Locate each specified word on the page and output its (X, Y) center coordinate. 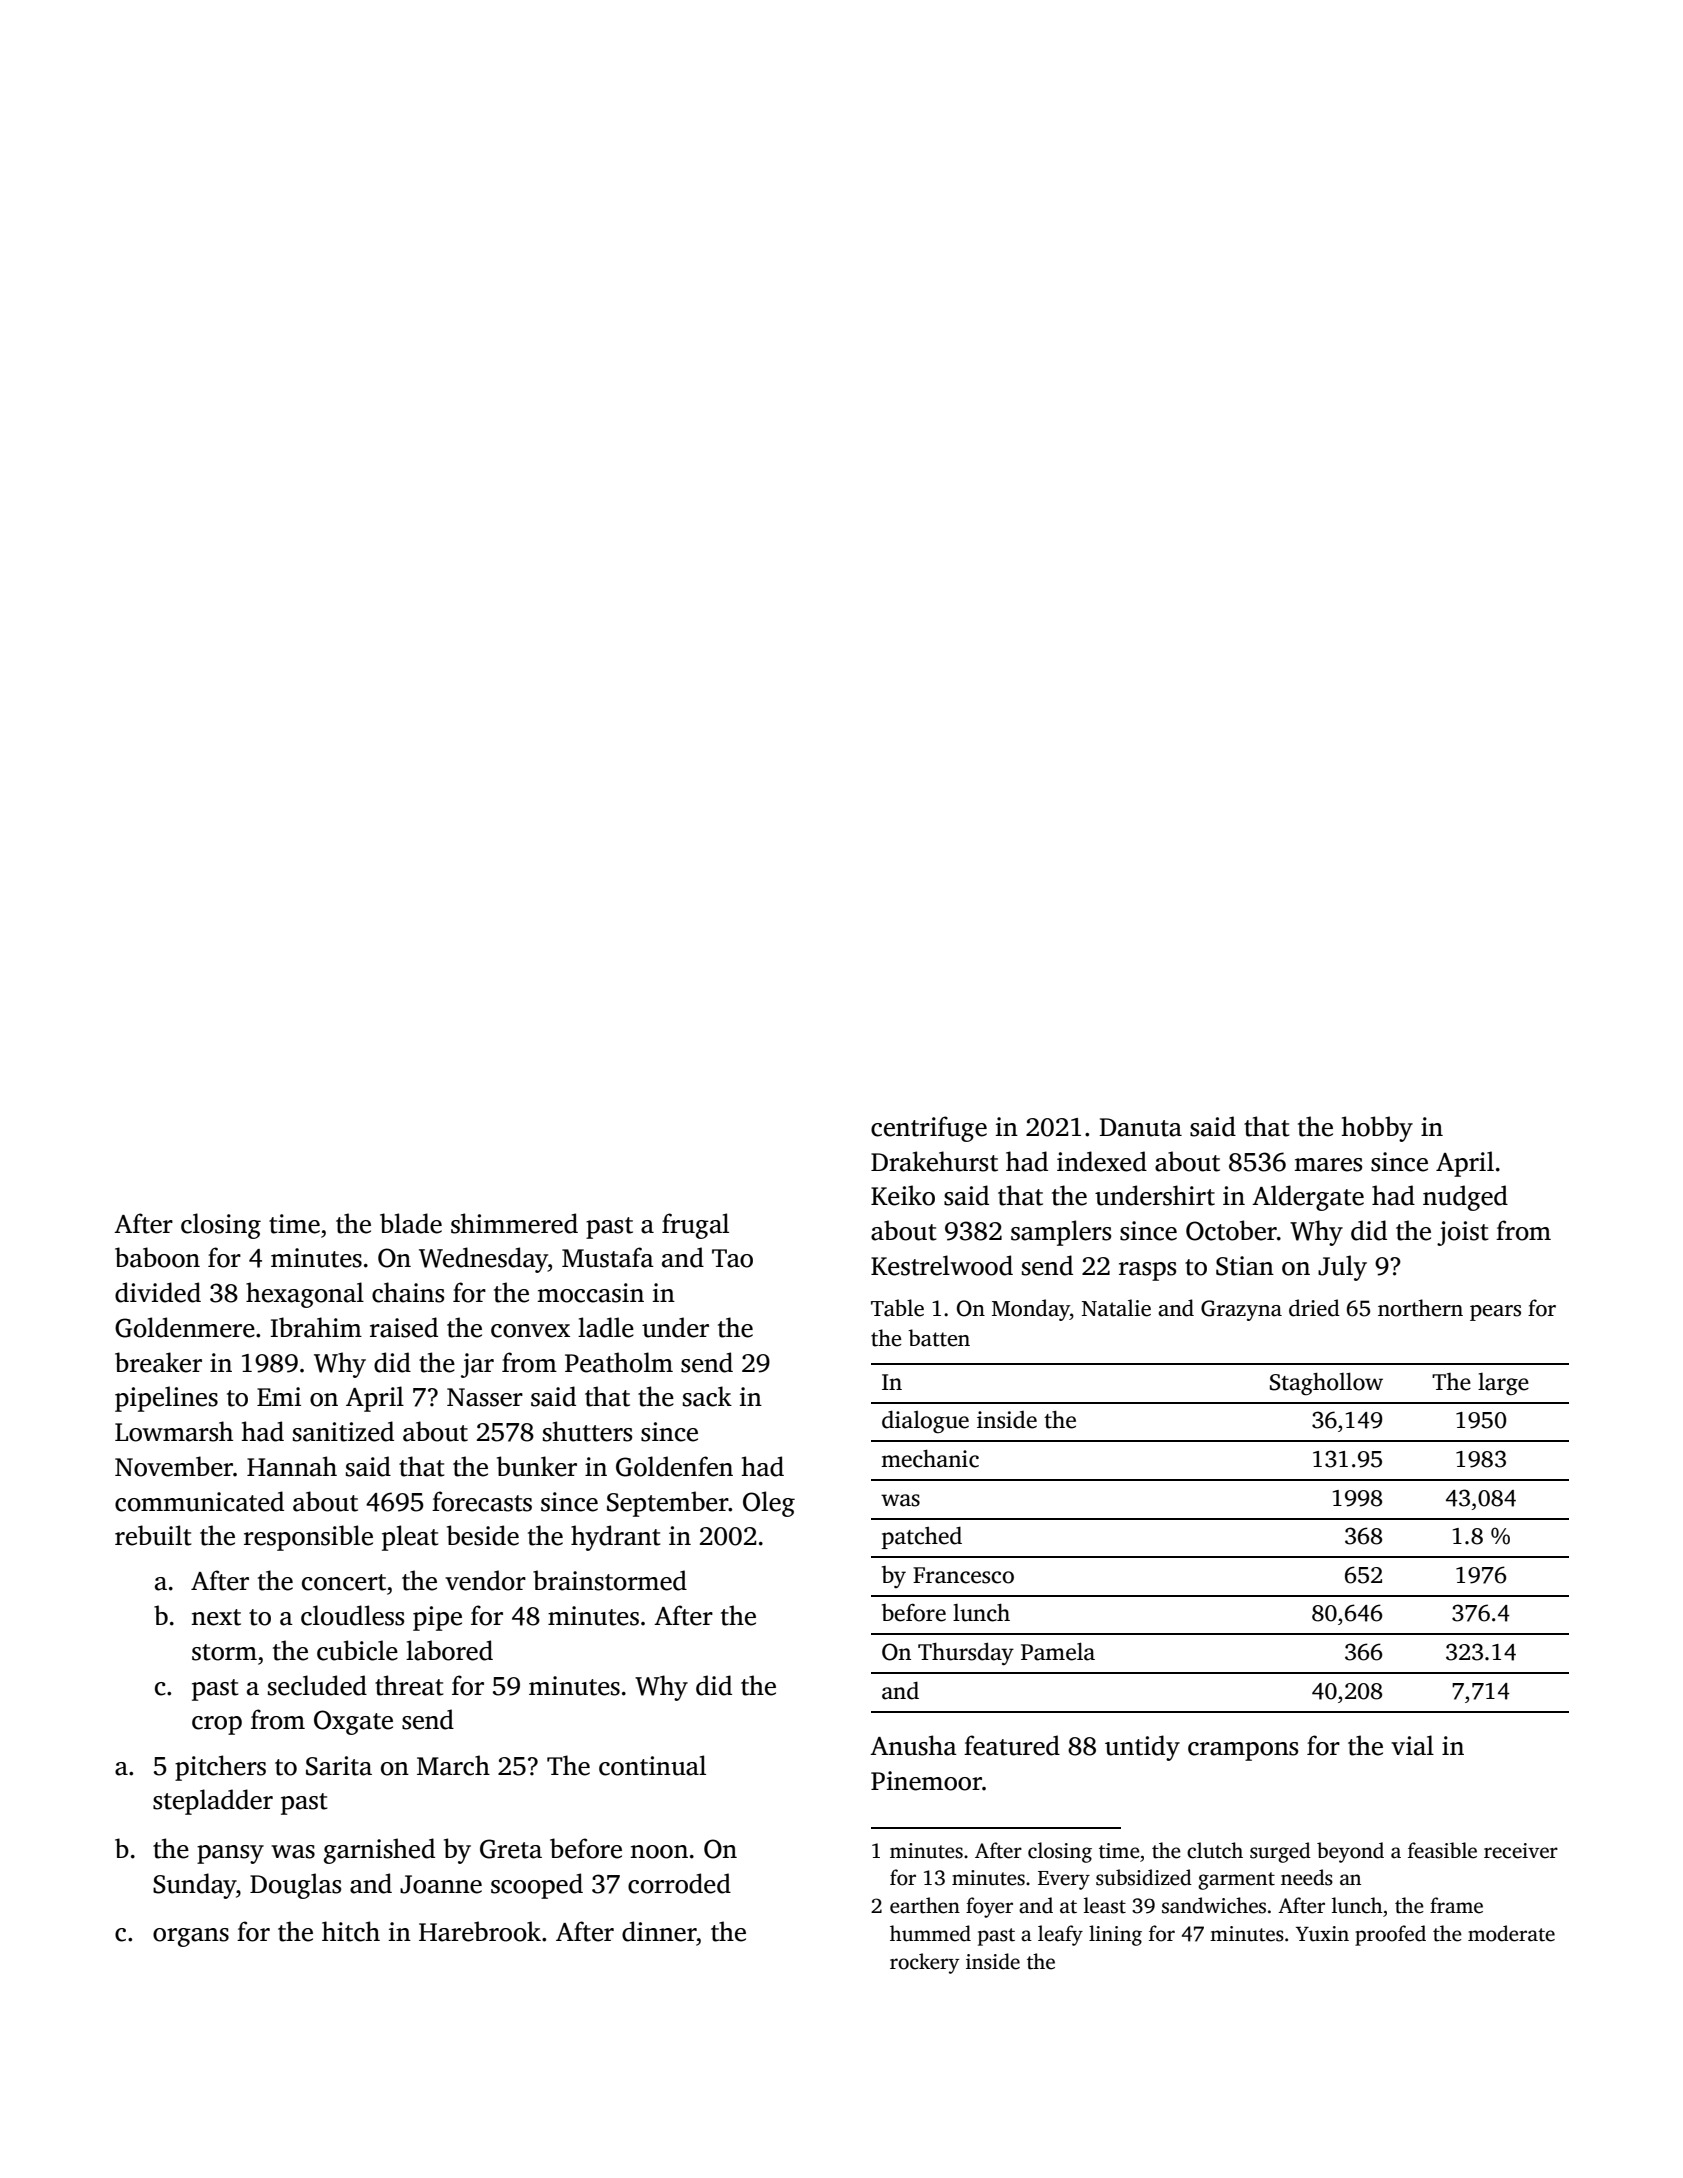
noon (659, 1852)
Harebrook (480, 1931)
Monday (1031, 1310)
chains (408, 1292)
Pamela (1058, 1651)
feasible (1442, 1850)
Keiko (903, 1195)
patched (922, 1537)
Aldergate (1308, 1198)
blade (411, 1223)
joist (1463, 1233)
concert (344, 1582)
